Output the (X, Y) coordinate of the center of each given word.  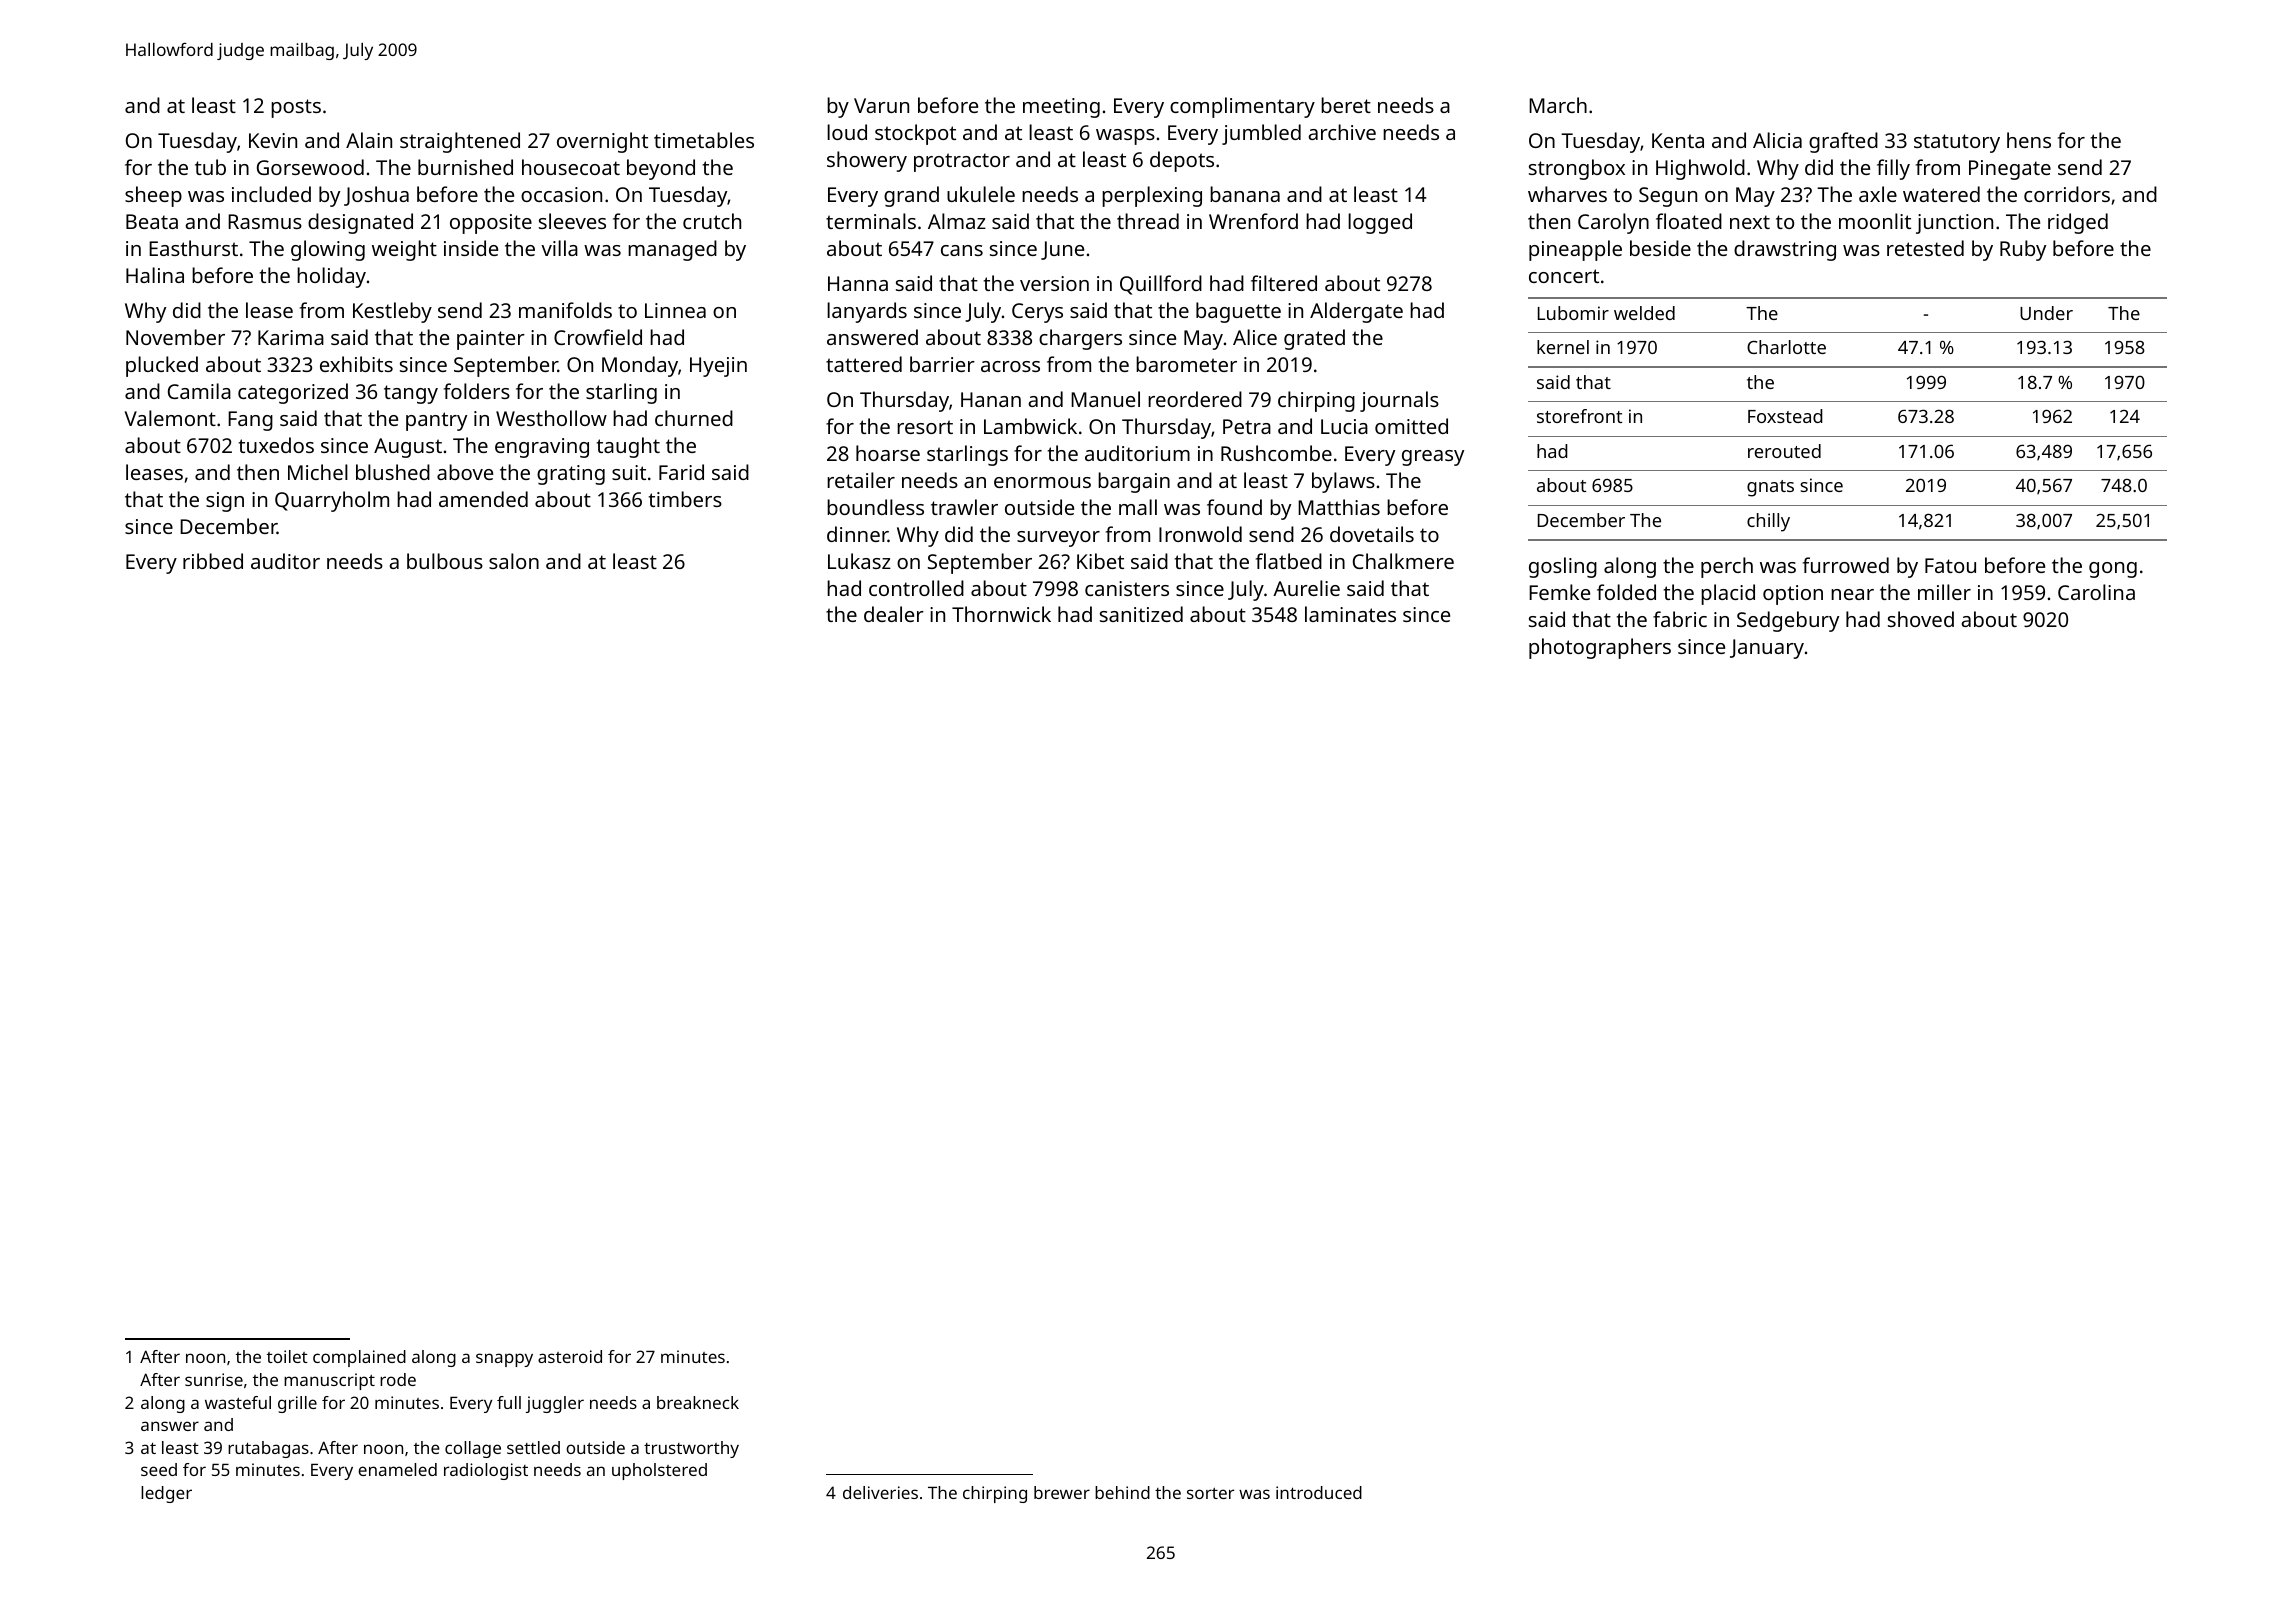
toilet (287, 1356)
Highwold (1700, 169)
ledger (166, 1494)
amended (483, 499)
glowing (328, 250)
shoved (1921, 619)
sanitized (1141, 614)
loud (847, 132)
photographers (1600, 648)
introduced (1319, 1492)
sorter (1210, 1493)
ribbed (213, 561)
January (1767, 649)
